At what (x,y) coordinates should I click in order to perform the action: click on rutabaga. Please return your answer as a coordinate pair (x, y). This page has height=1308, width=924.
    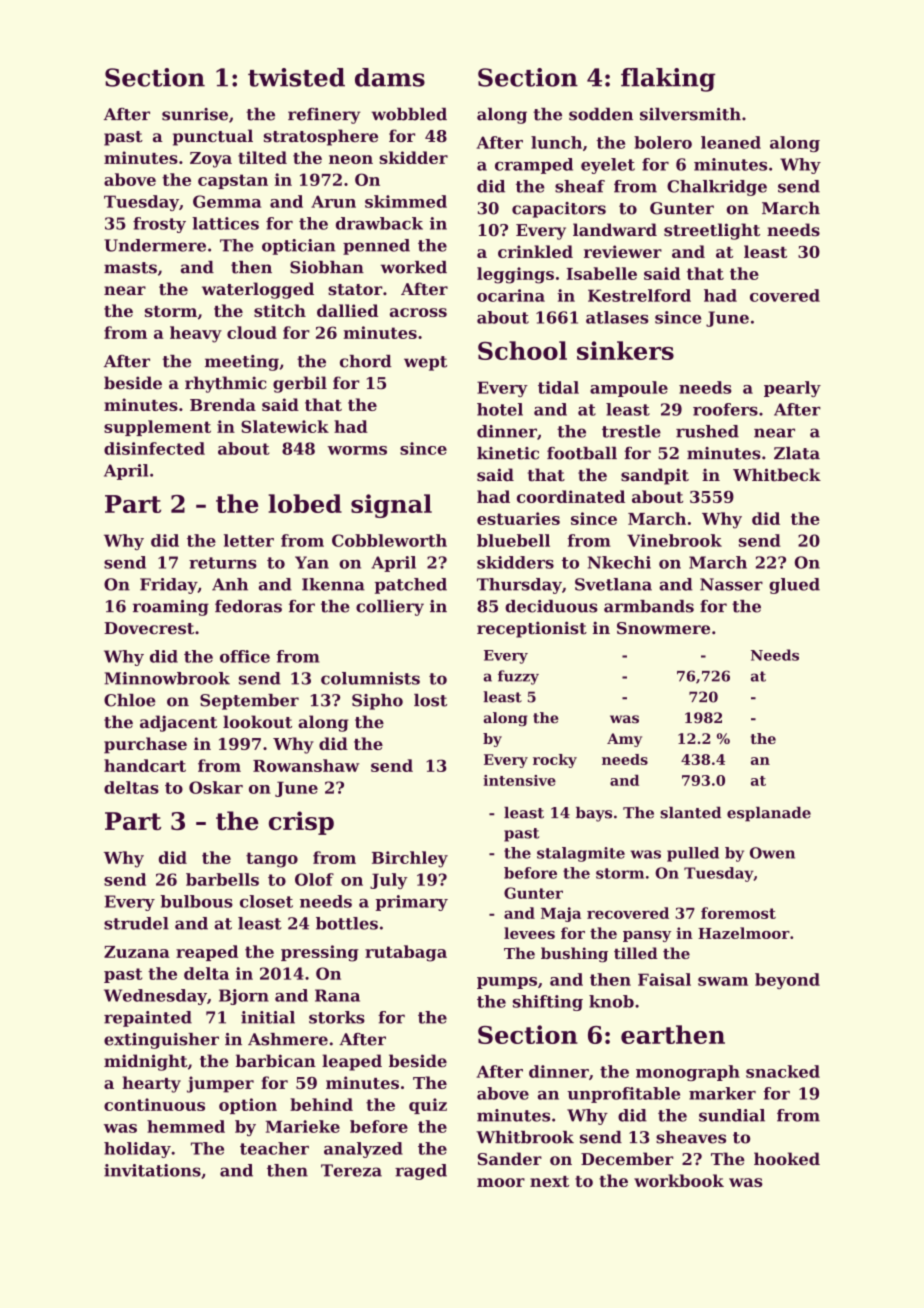
    Looking at the image, I should click on (406, 953).
